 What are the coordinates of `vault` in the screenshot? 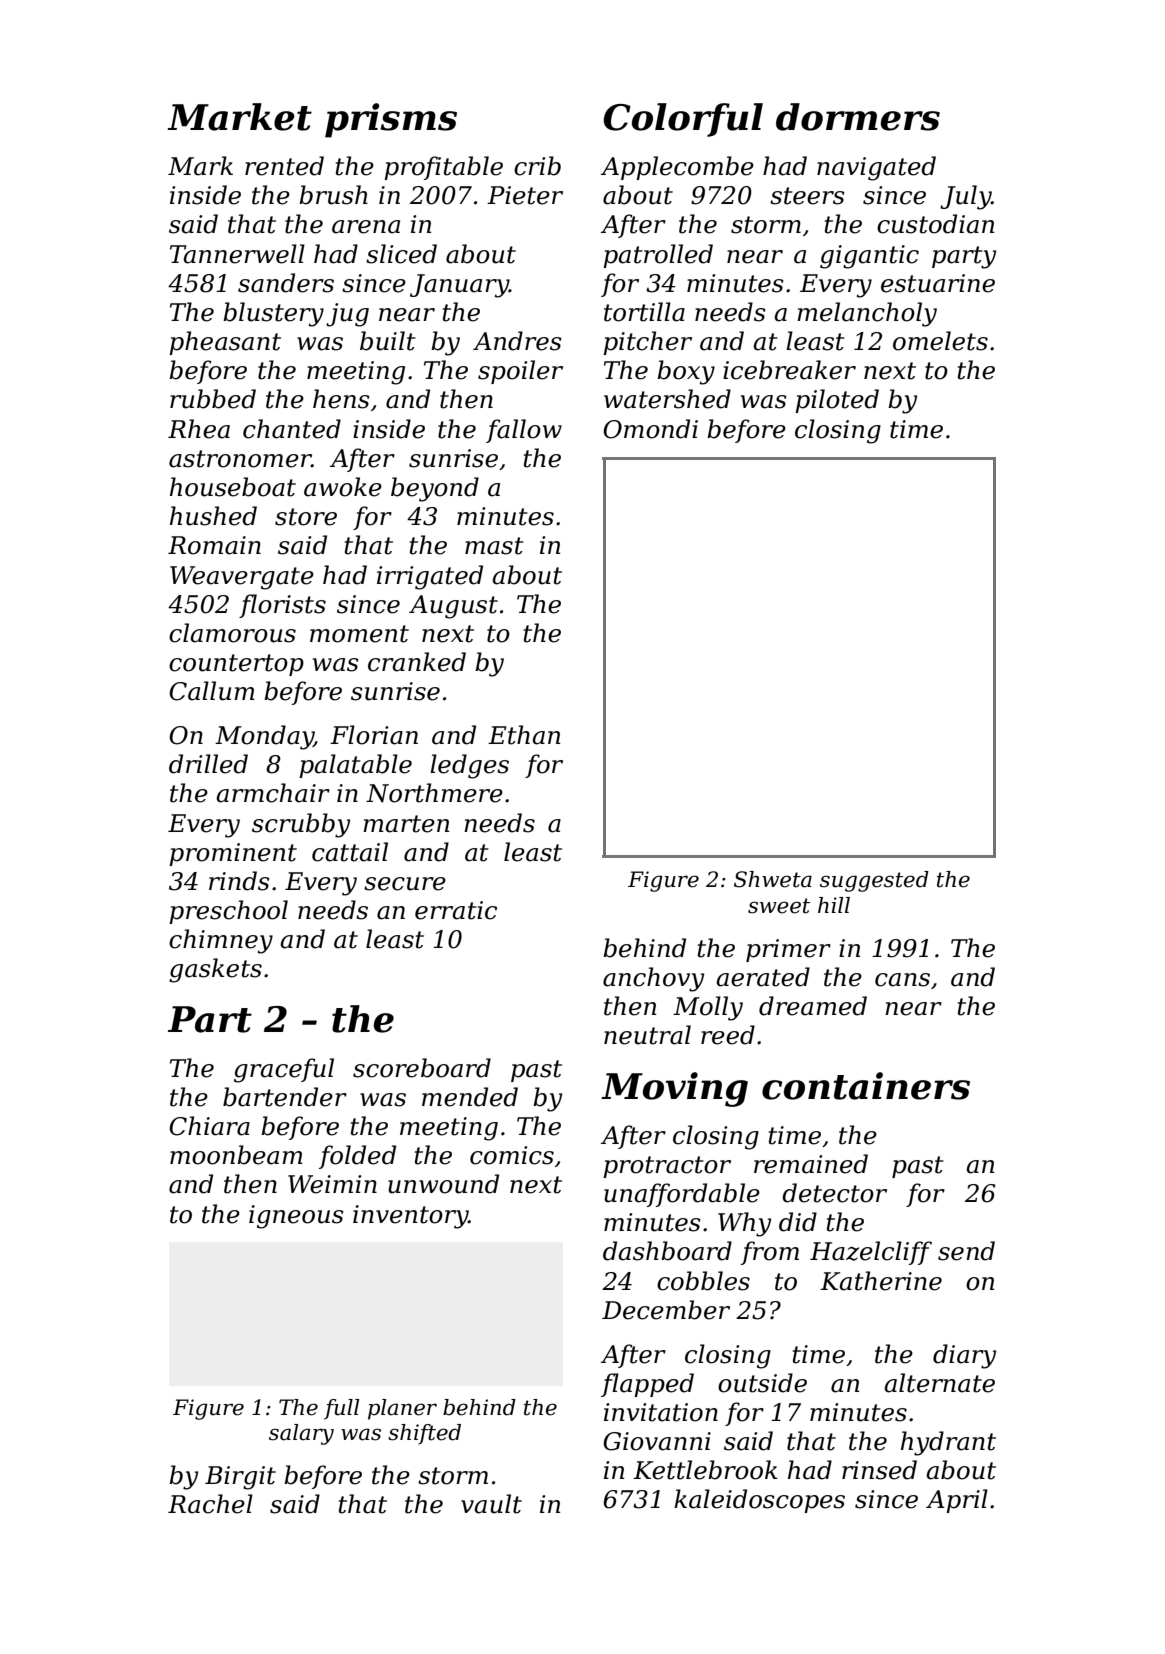 It's located at (491, 1504).
